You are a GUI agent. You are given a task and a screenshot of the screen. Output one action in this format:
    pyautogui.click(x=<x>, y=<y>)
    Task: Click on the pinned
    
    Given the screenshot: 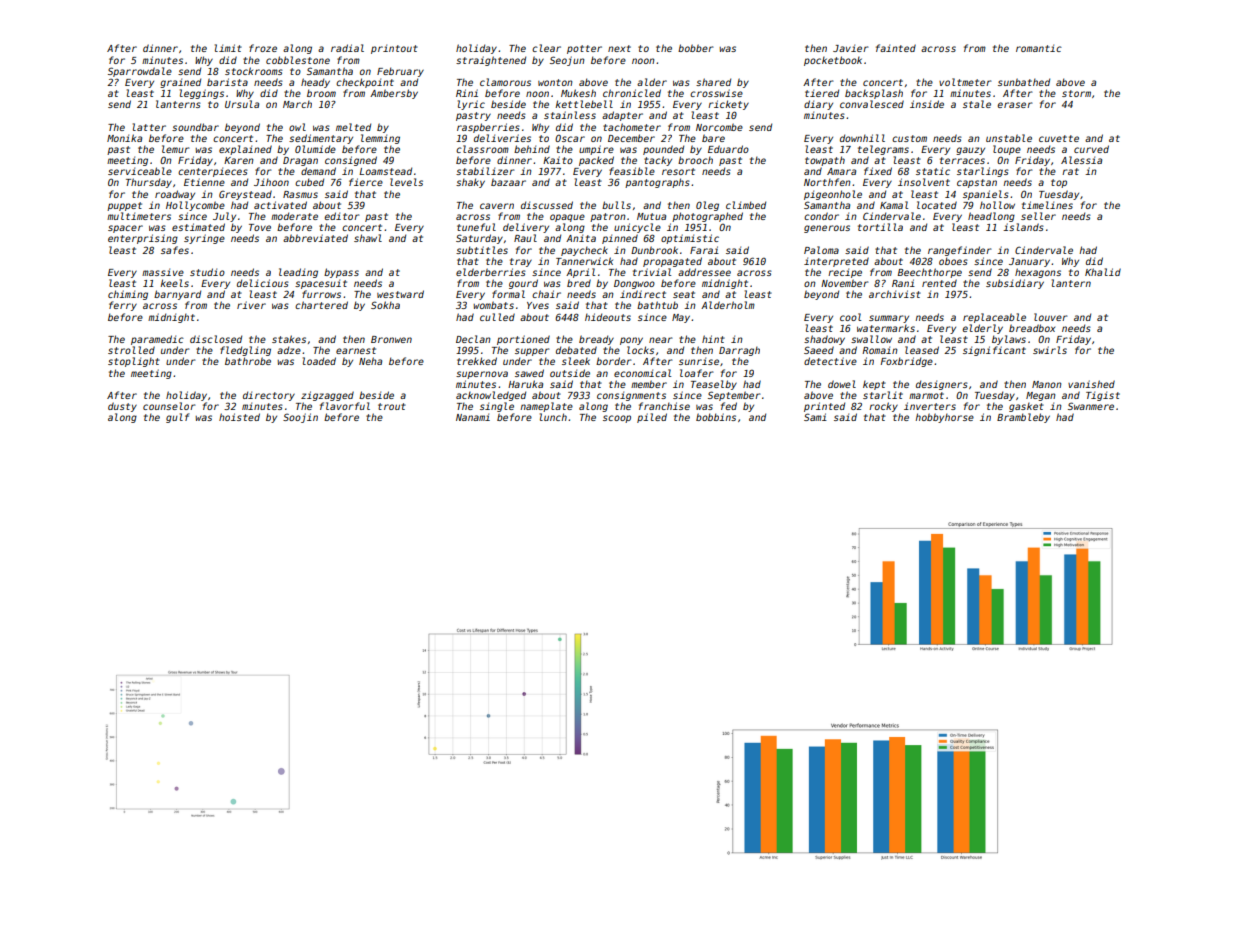 What is the action you would take?
    pyautogui.click(x=620, y=239)
